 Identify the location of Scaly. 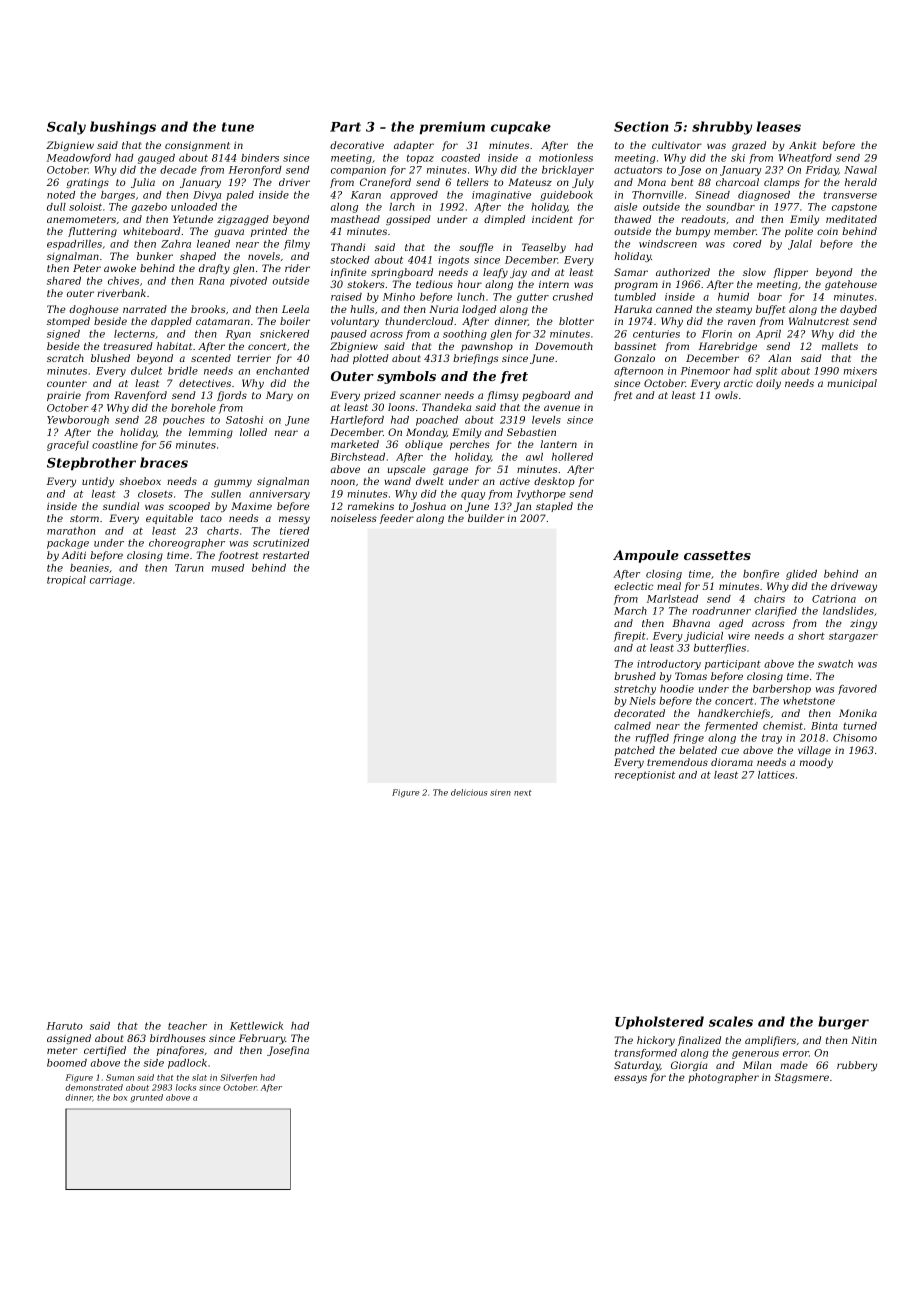
(66, 128).
